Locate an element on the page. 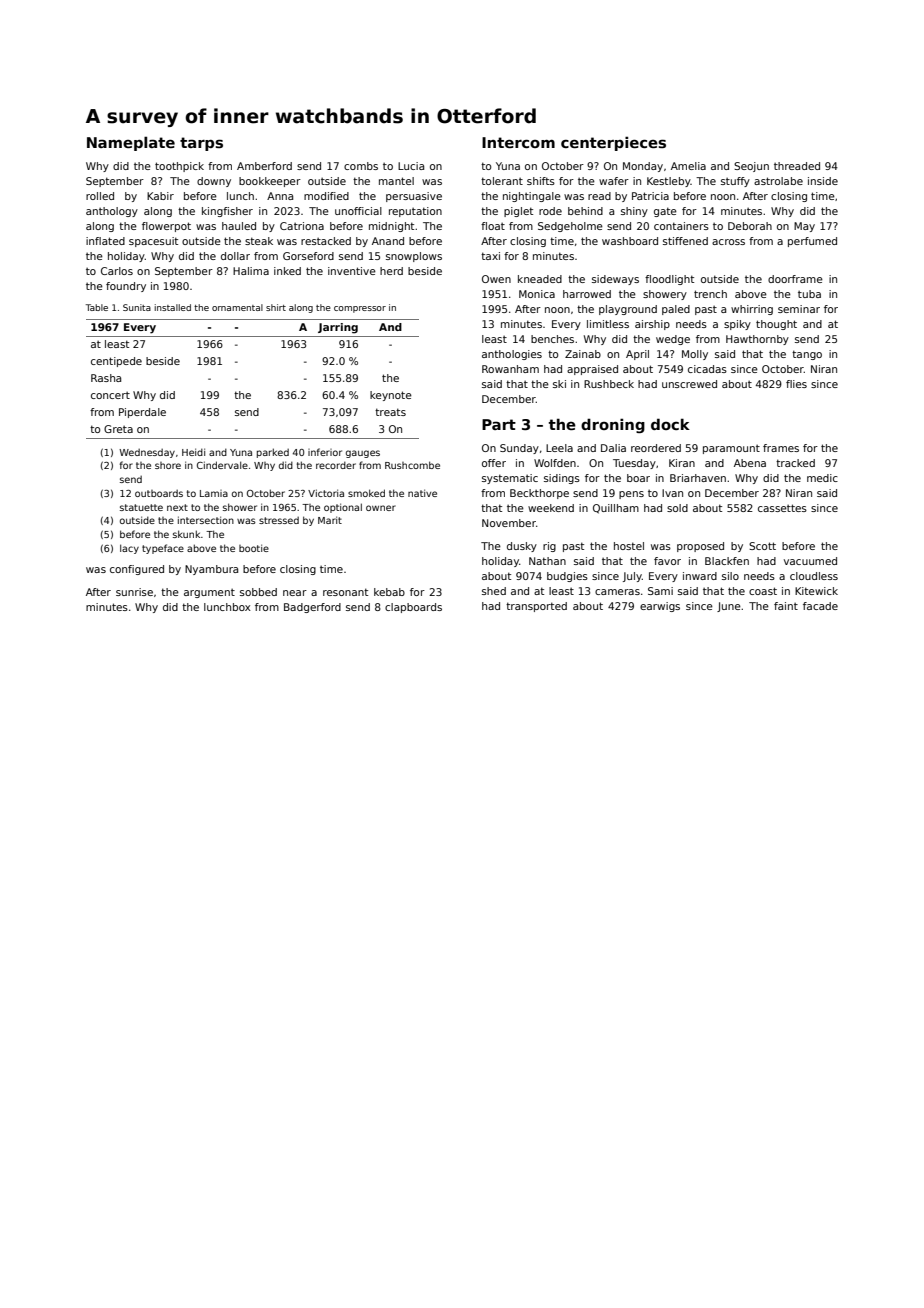 This image has height=1308, width=924. hostel is located at coordinates (629, 546).
